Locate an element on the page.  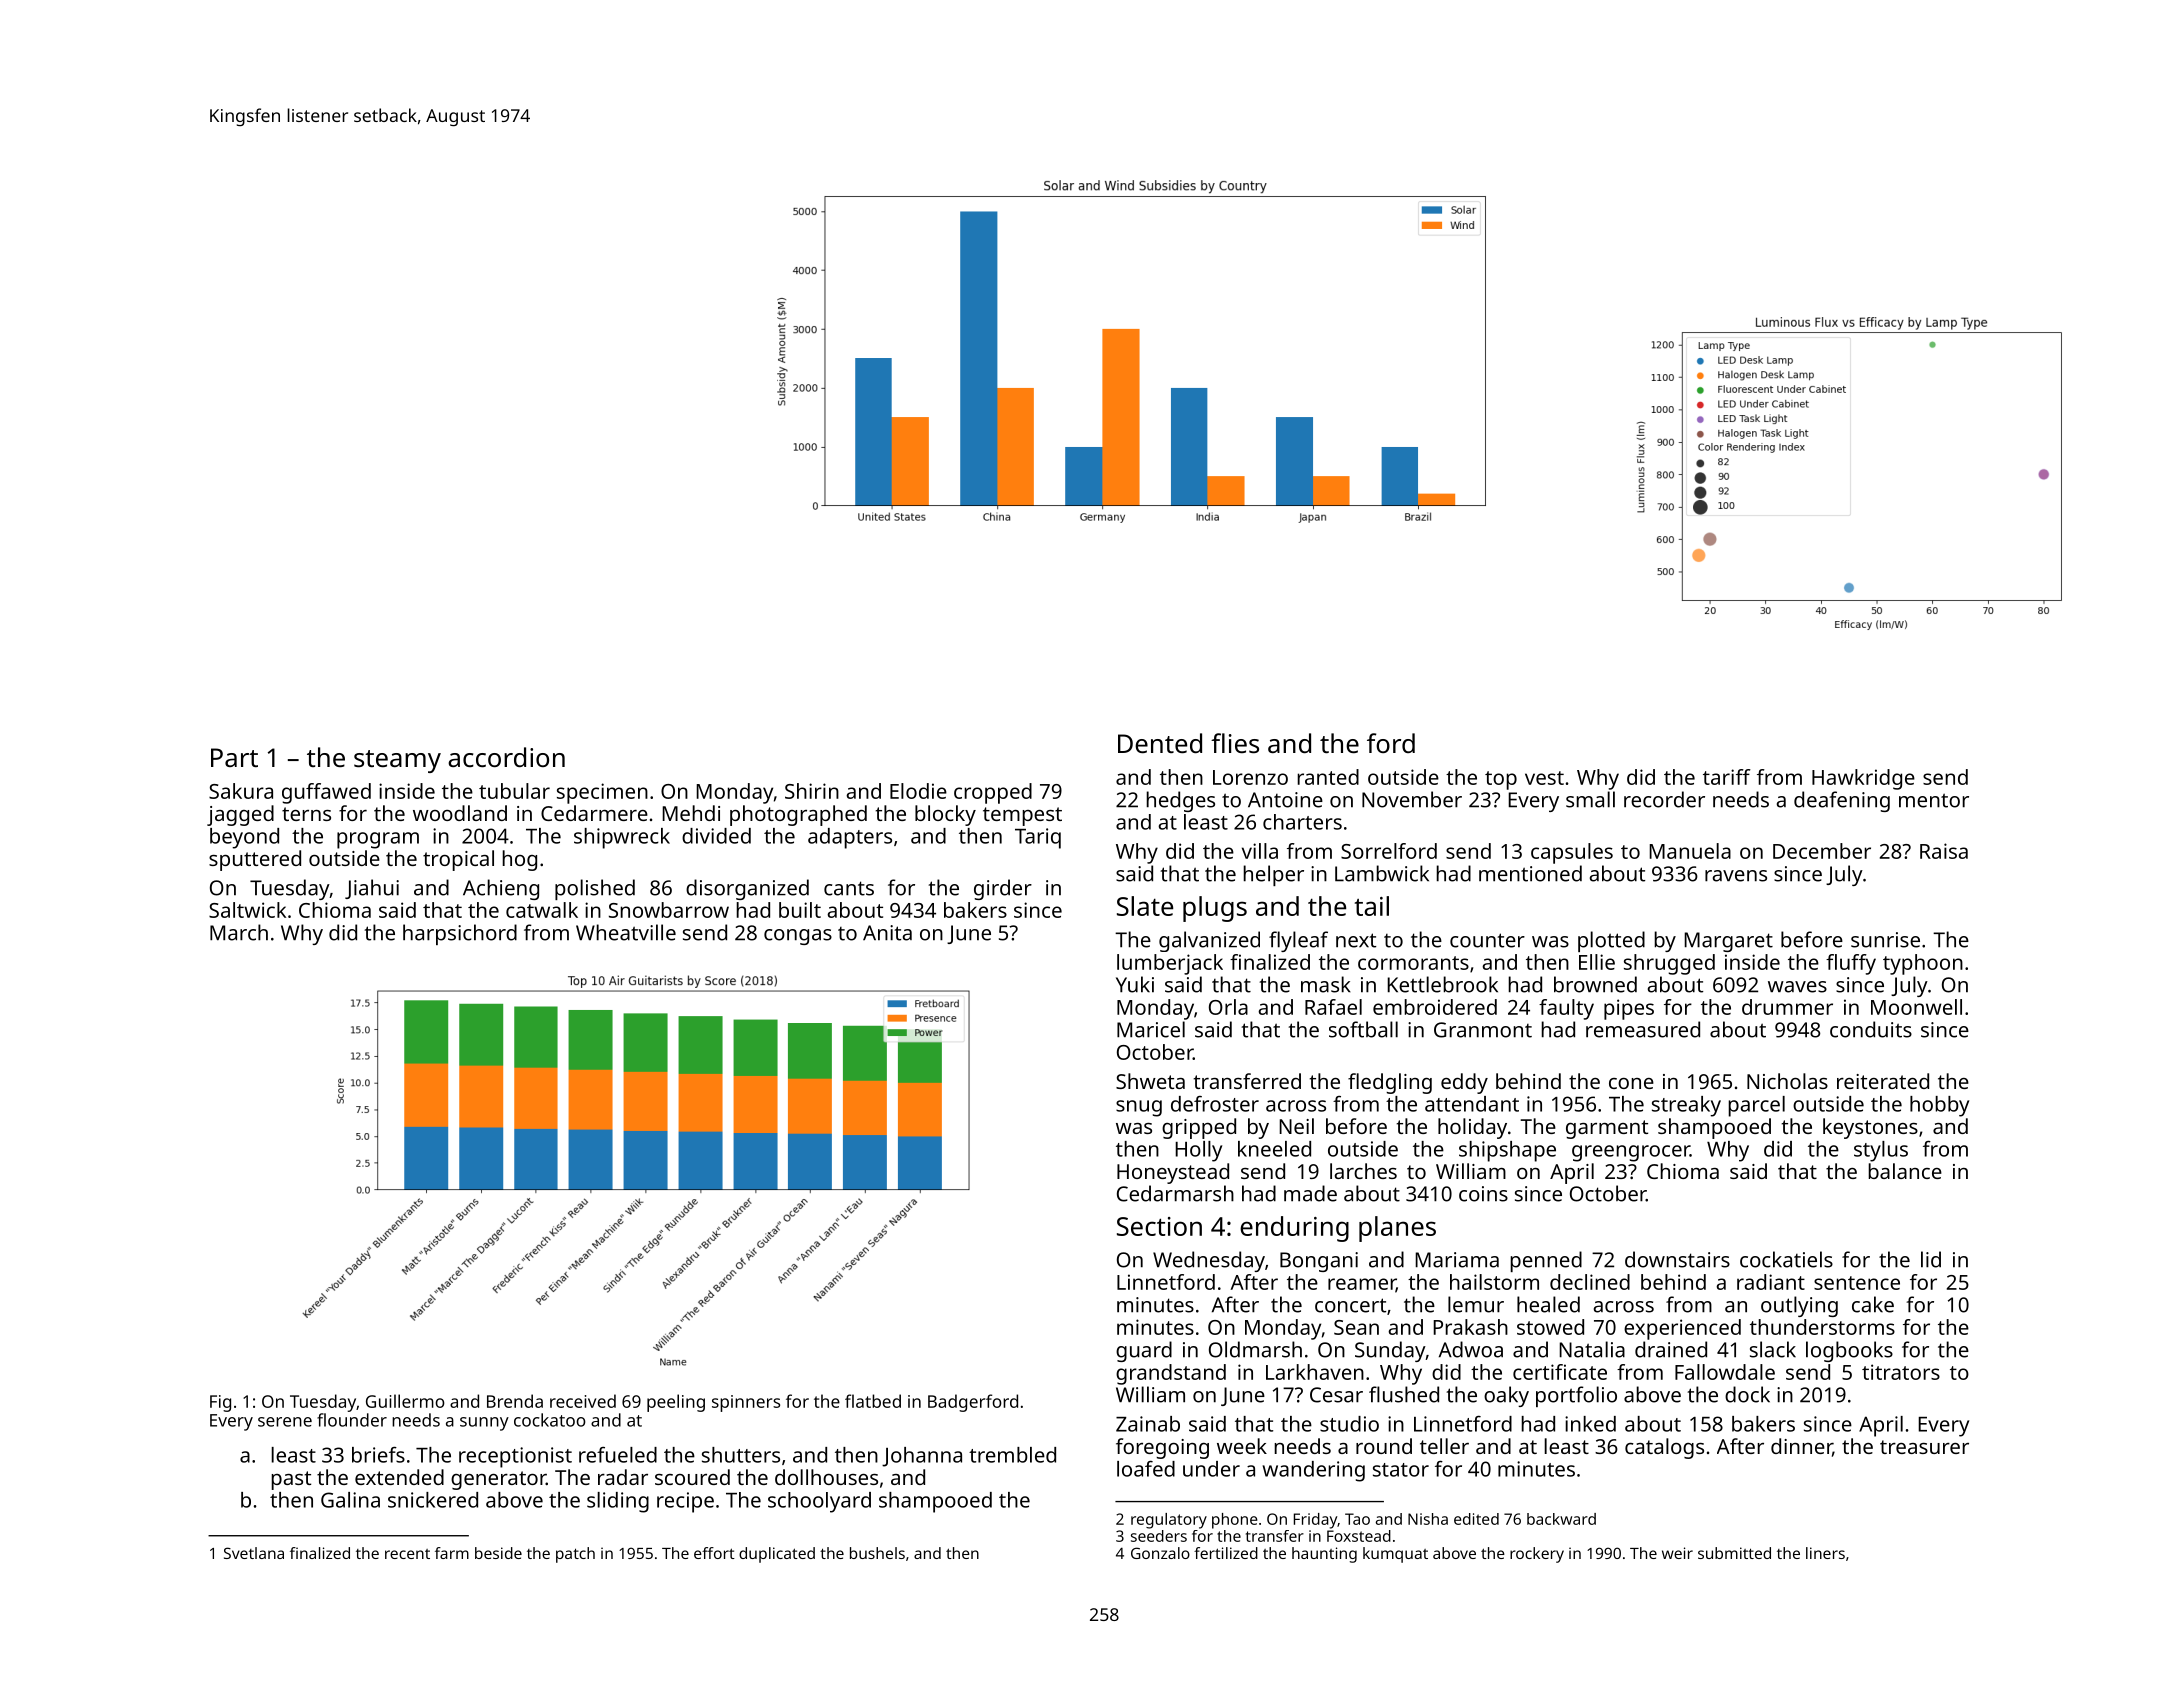
coins is located at coordinates (1483, 1194).
